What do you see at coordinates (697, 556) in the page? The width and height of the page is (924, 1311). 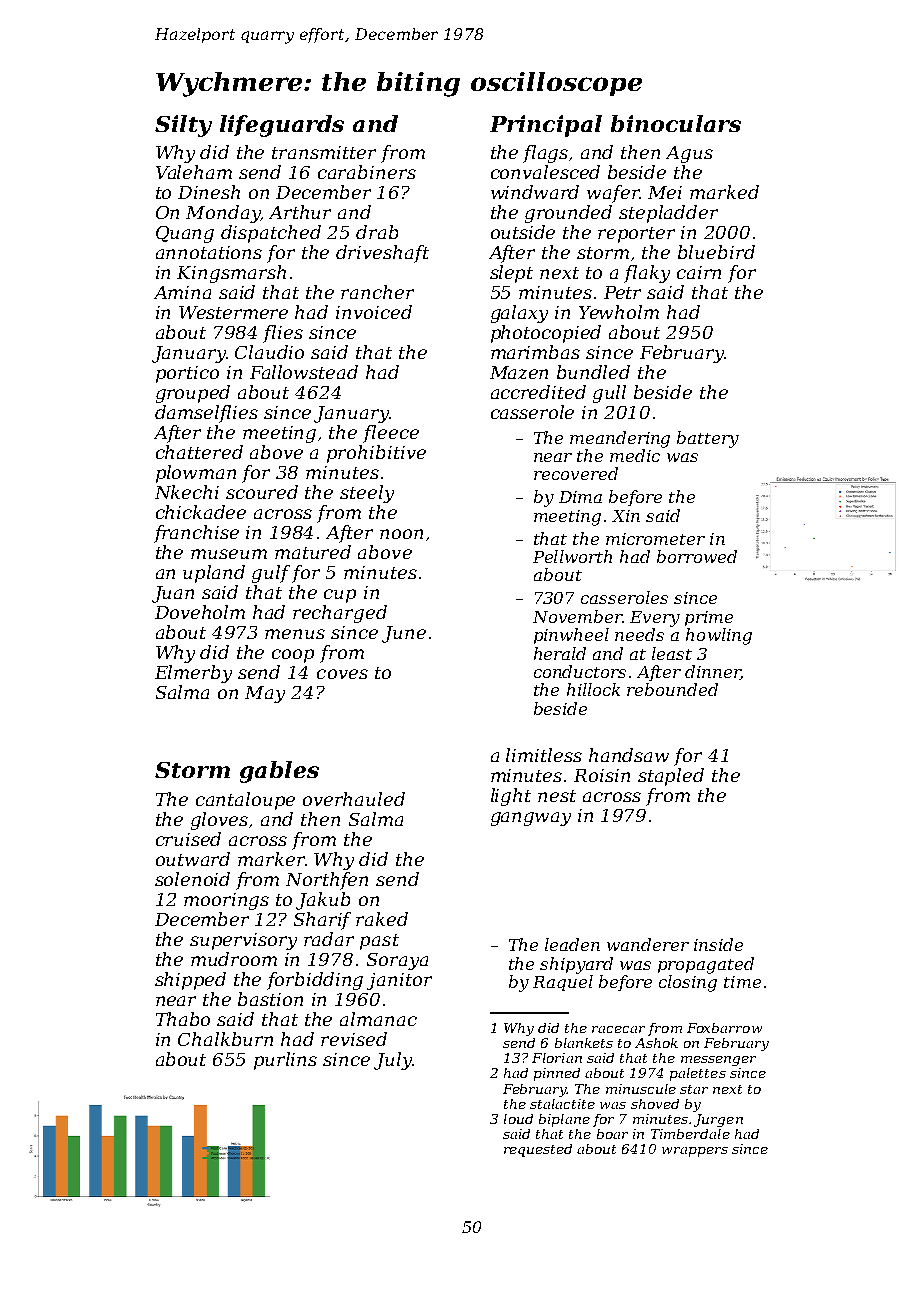 I see `borrowed` at bounding box center [697, 556].
